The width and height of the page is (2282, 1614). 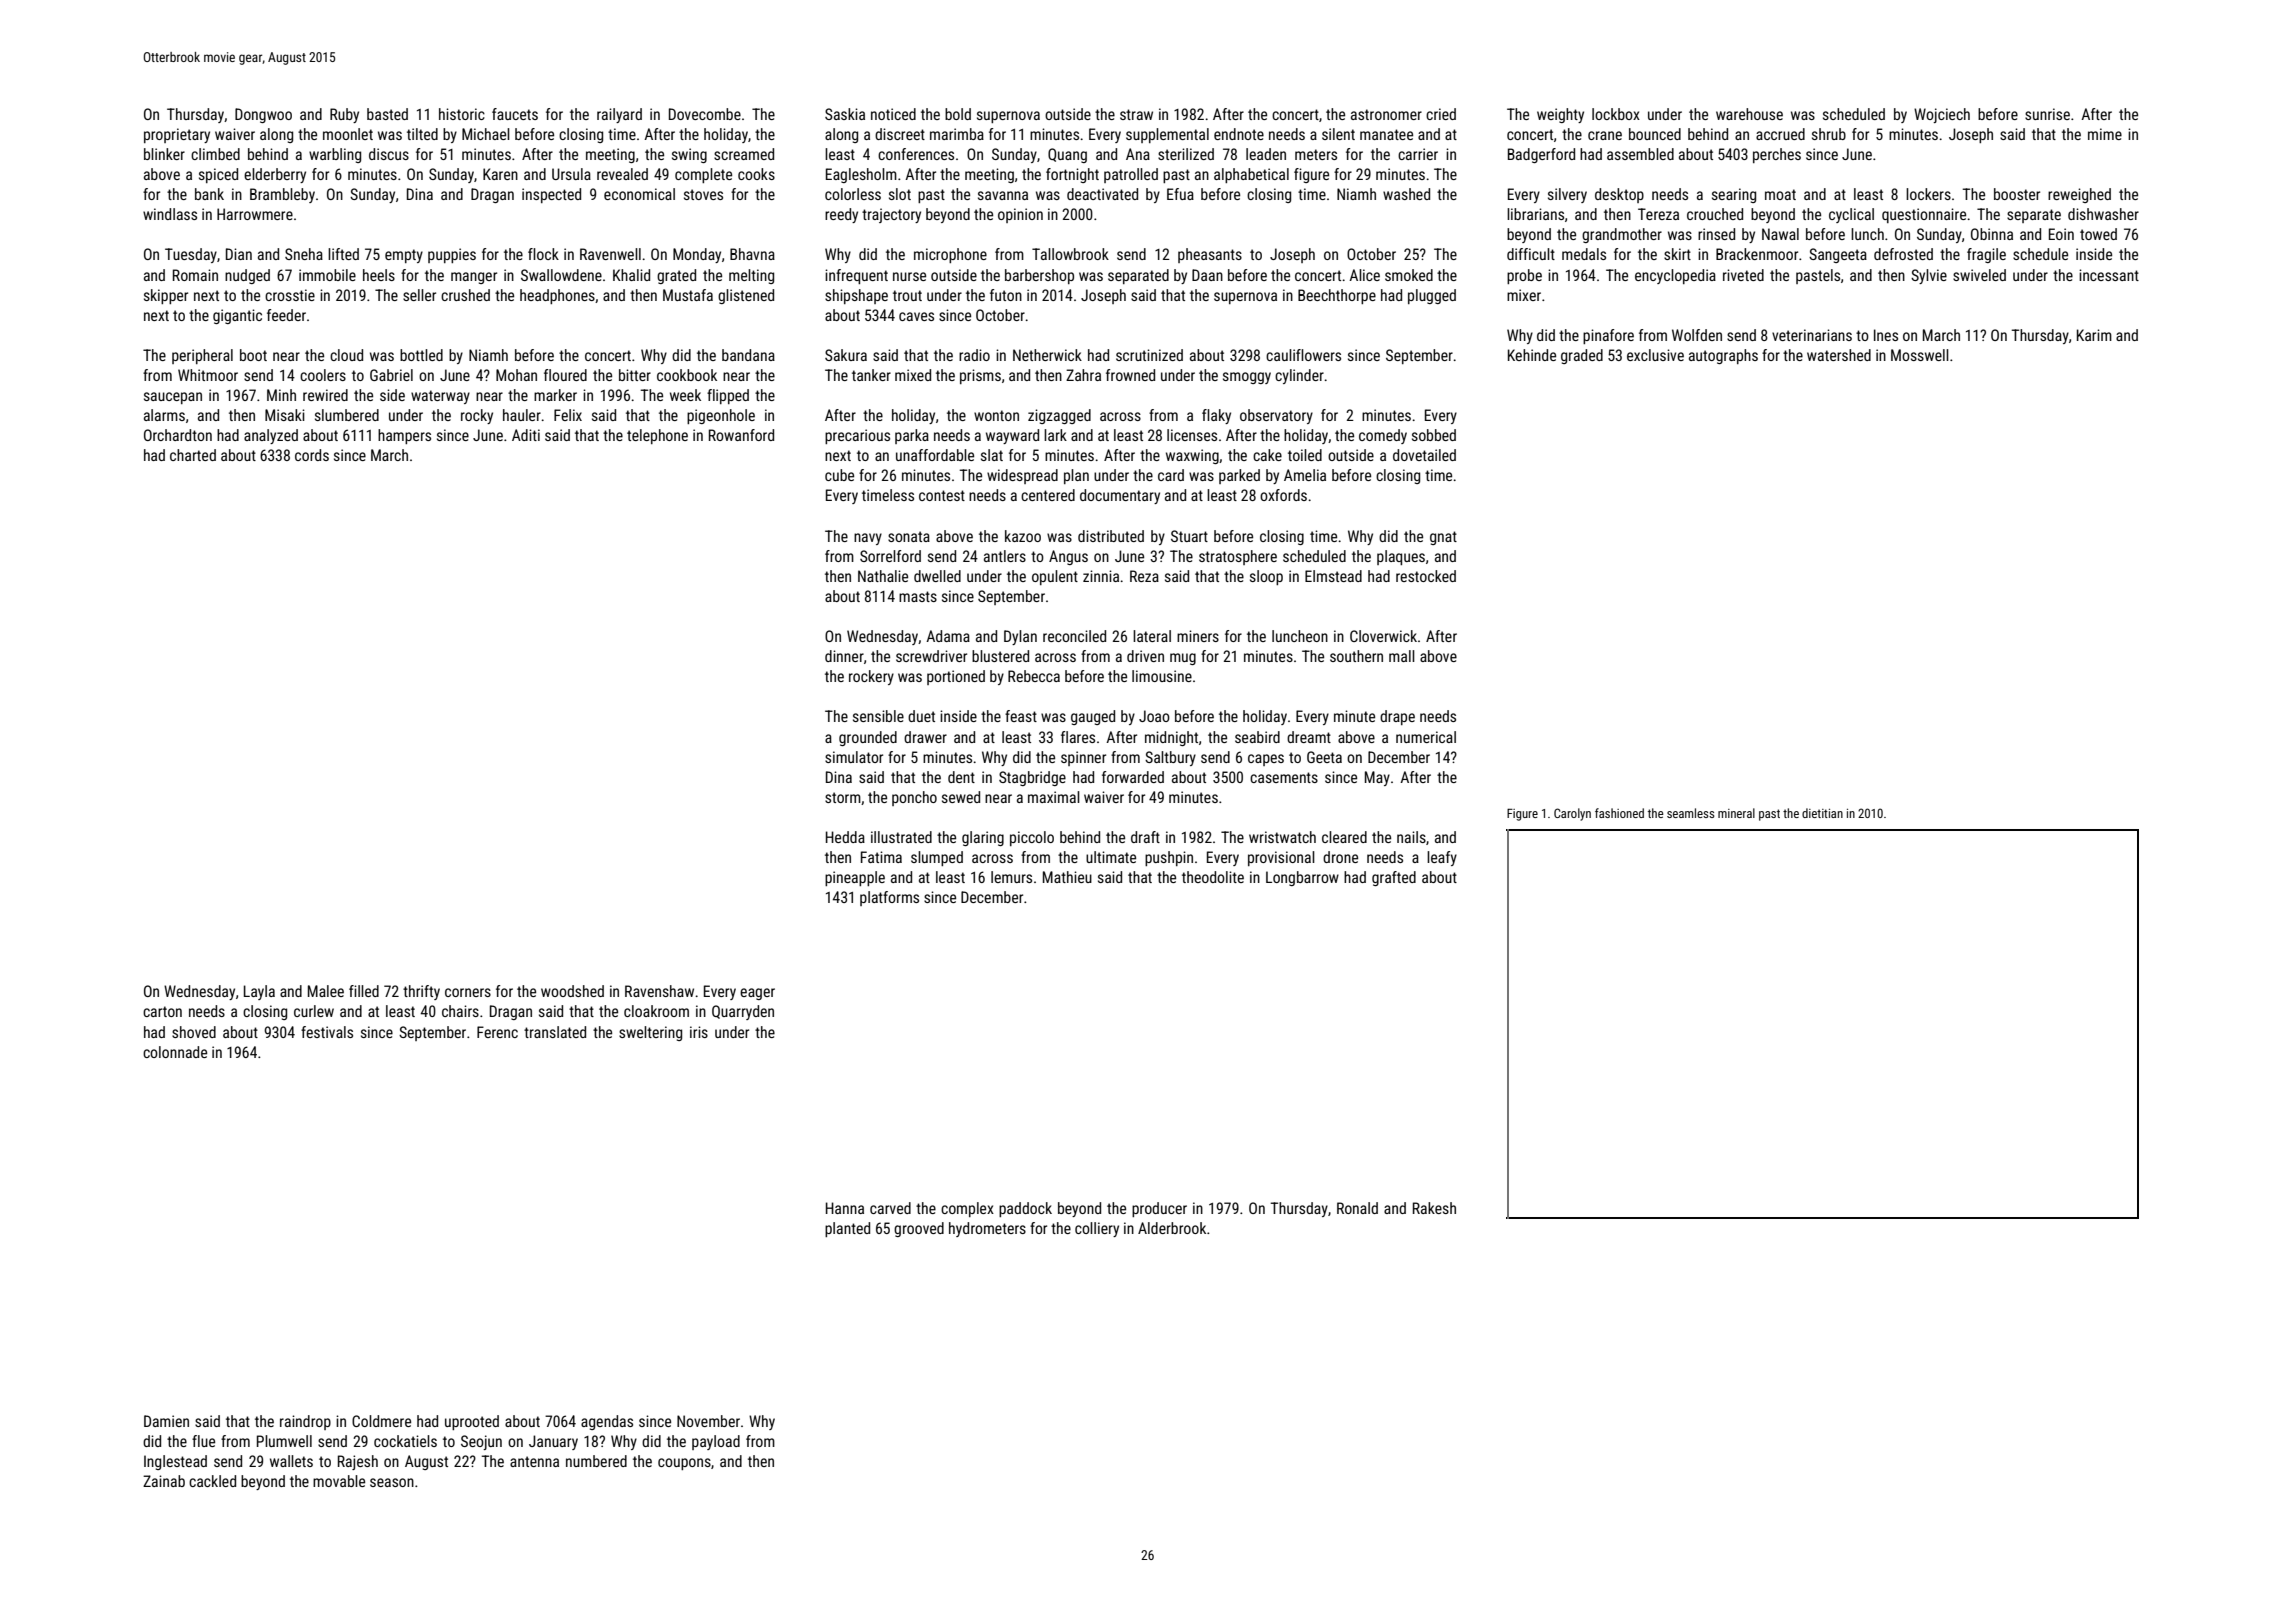 What do you see at coordinates (854, 757) in the page?
I see `simulator` at bounding box center [854, 757].
